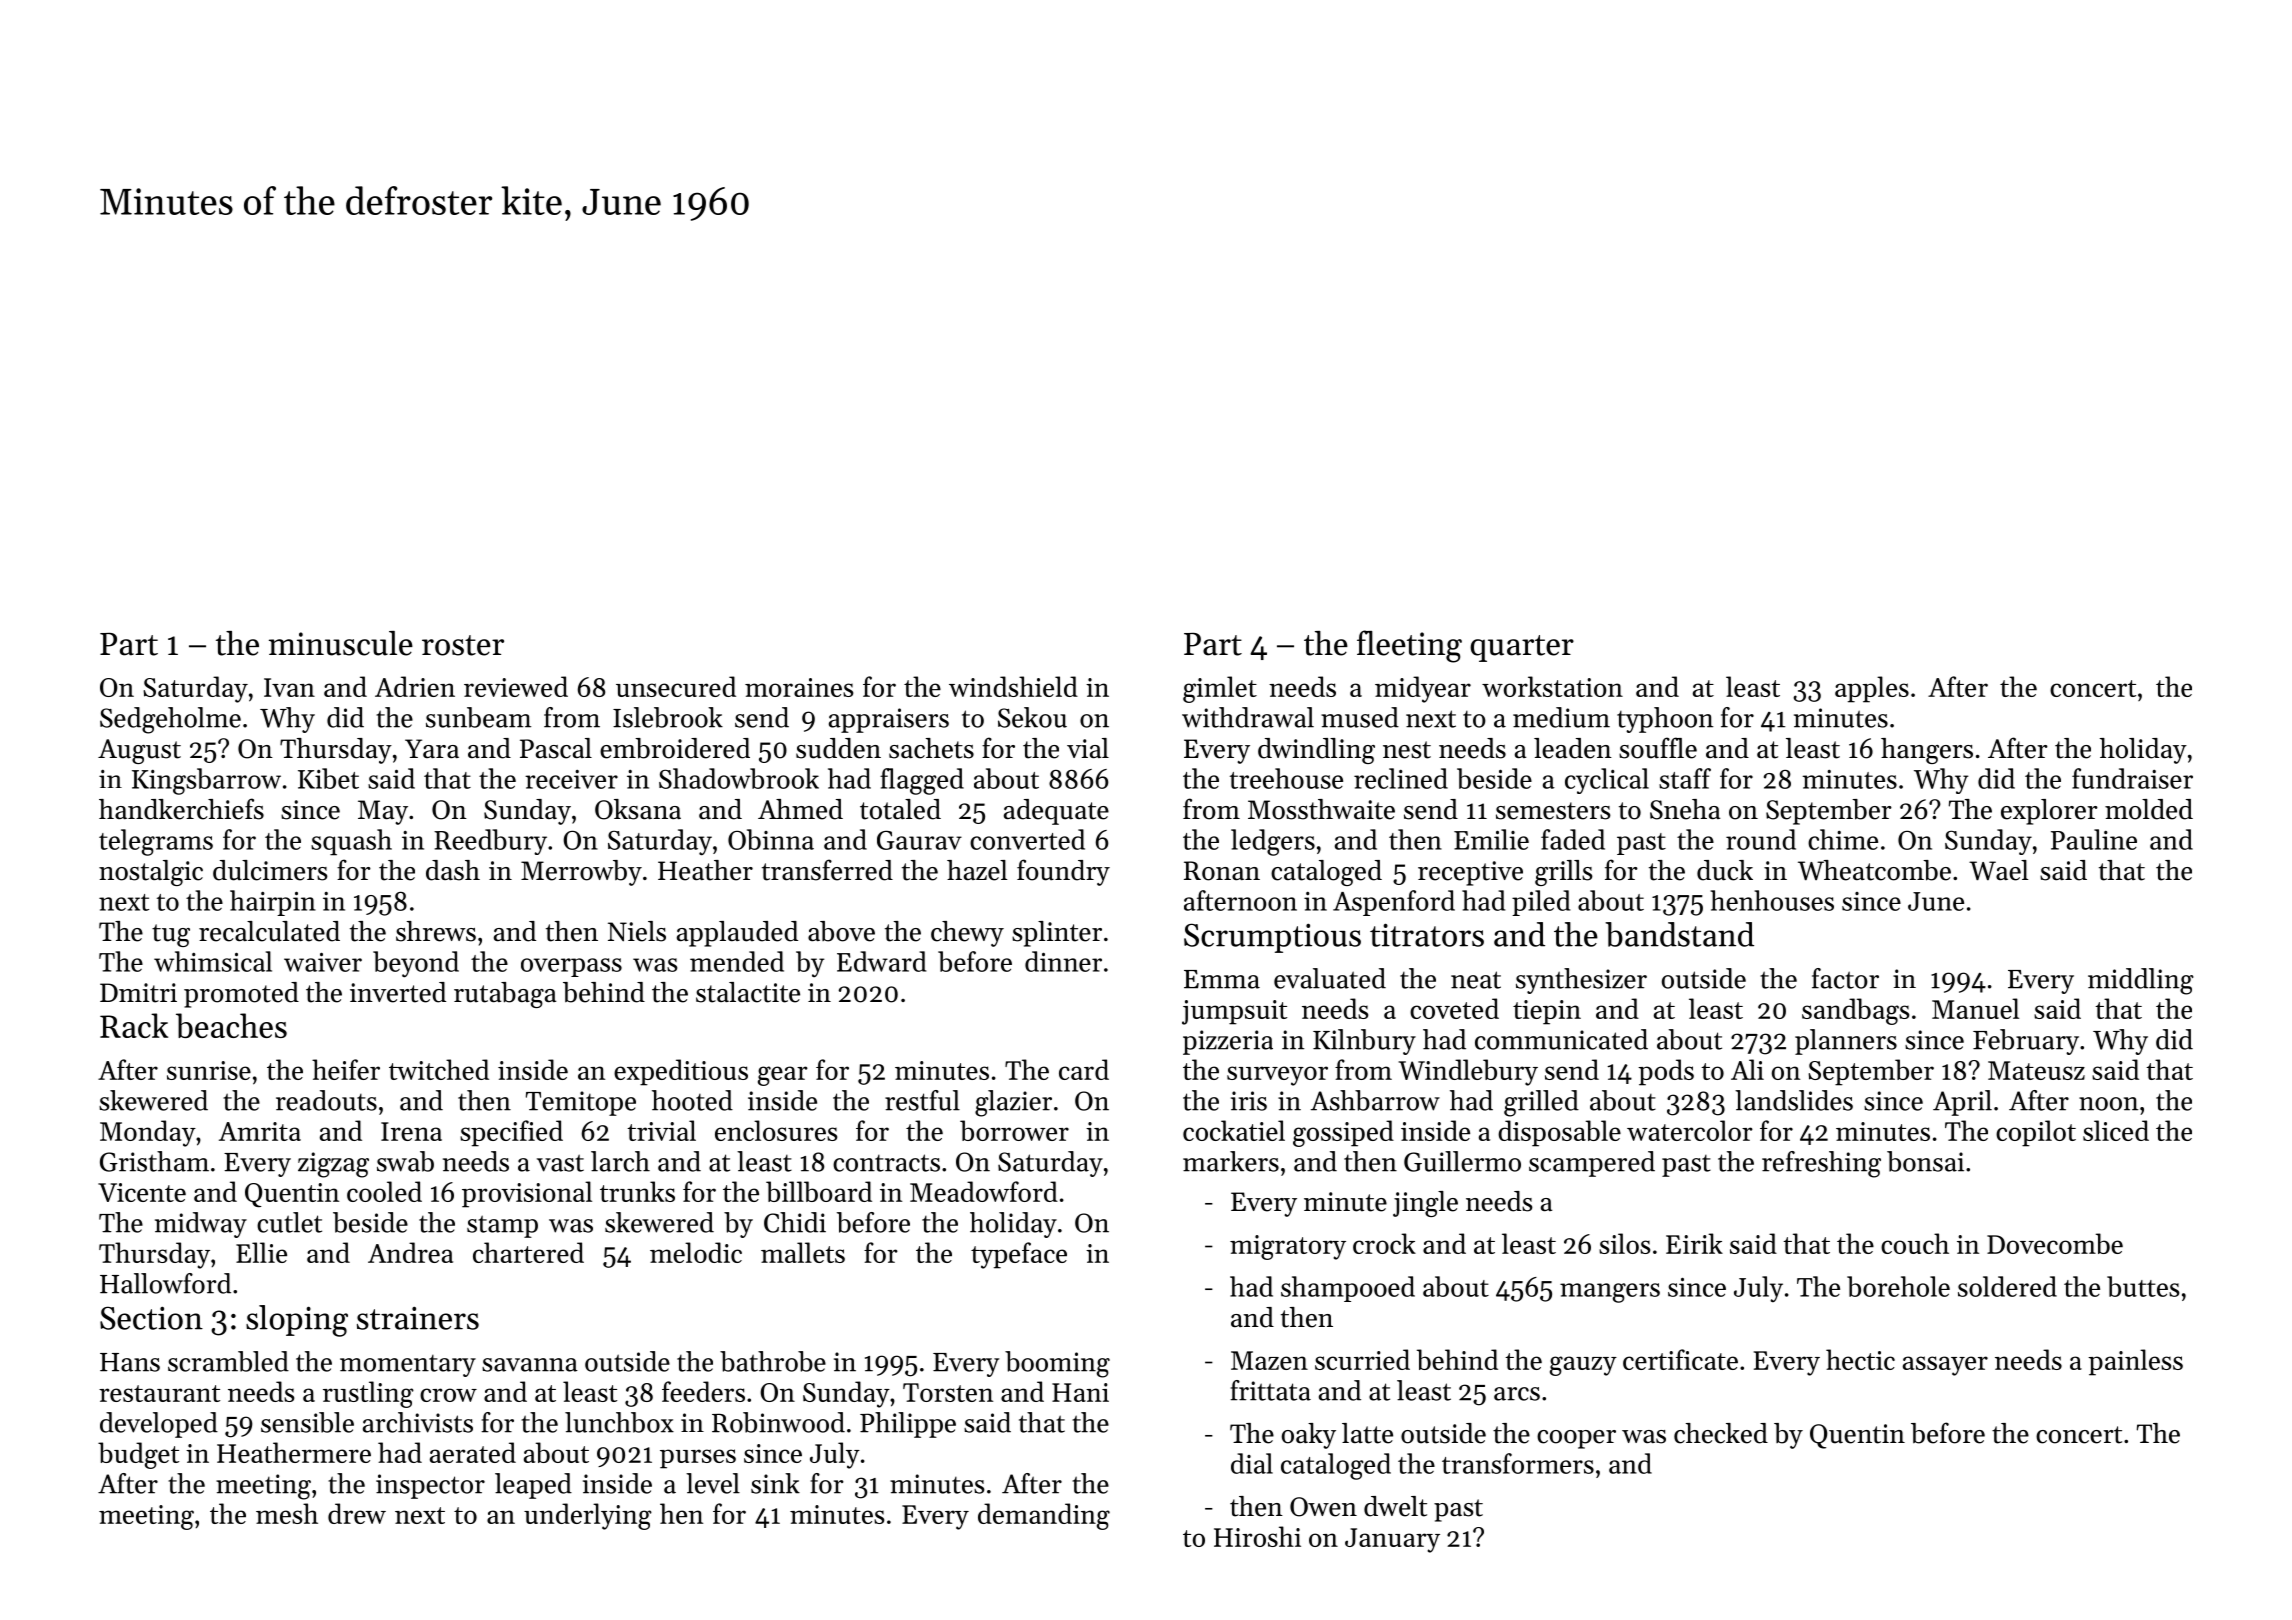  I want to click on inspector, so click(430, 1486).
